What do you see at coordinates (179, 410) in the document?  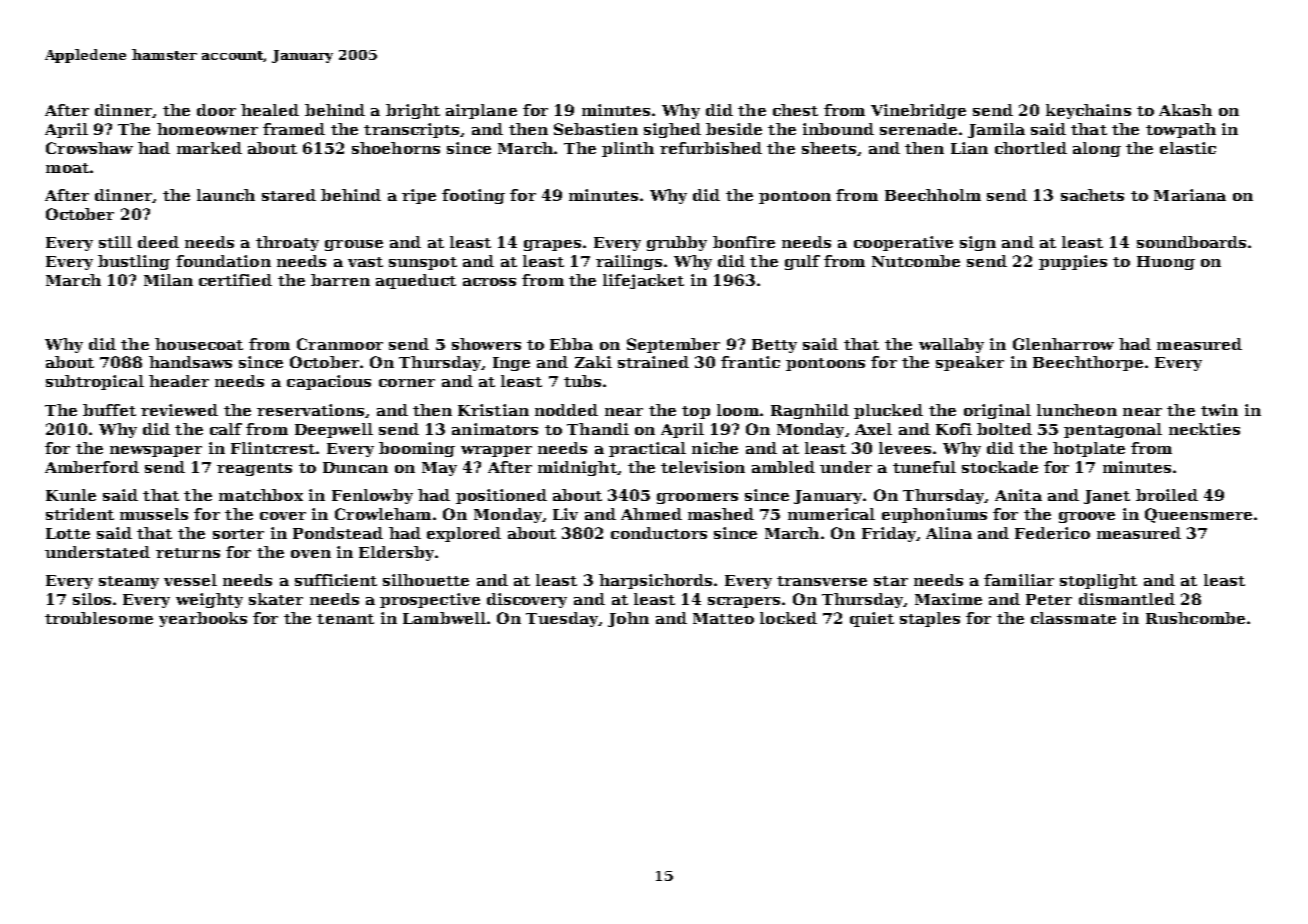 I see `reviewed` at bounding box center [179, 410].
